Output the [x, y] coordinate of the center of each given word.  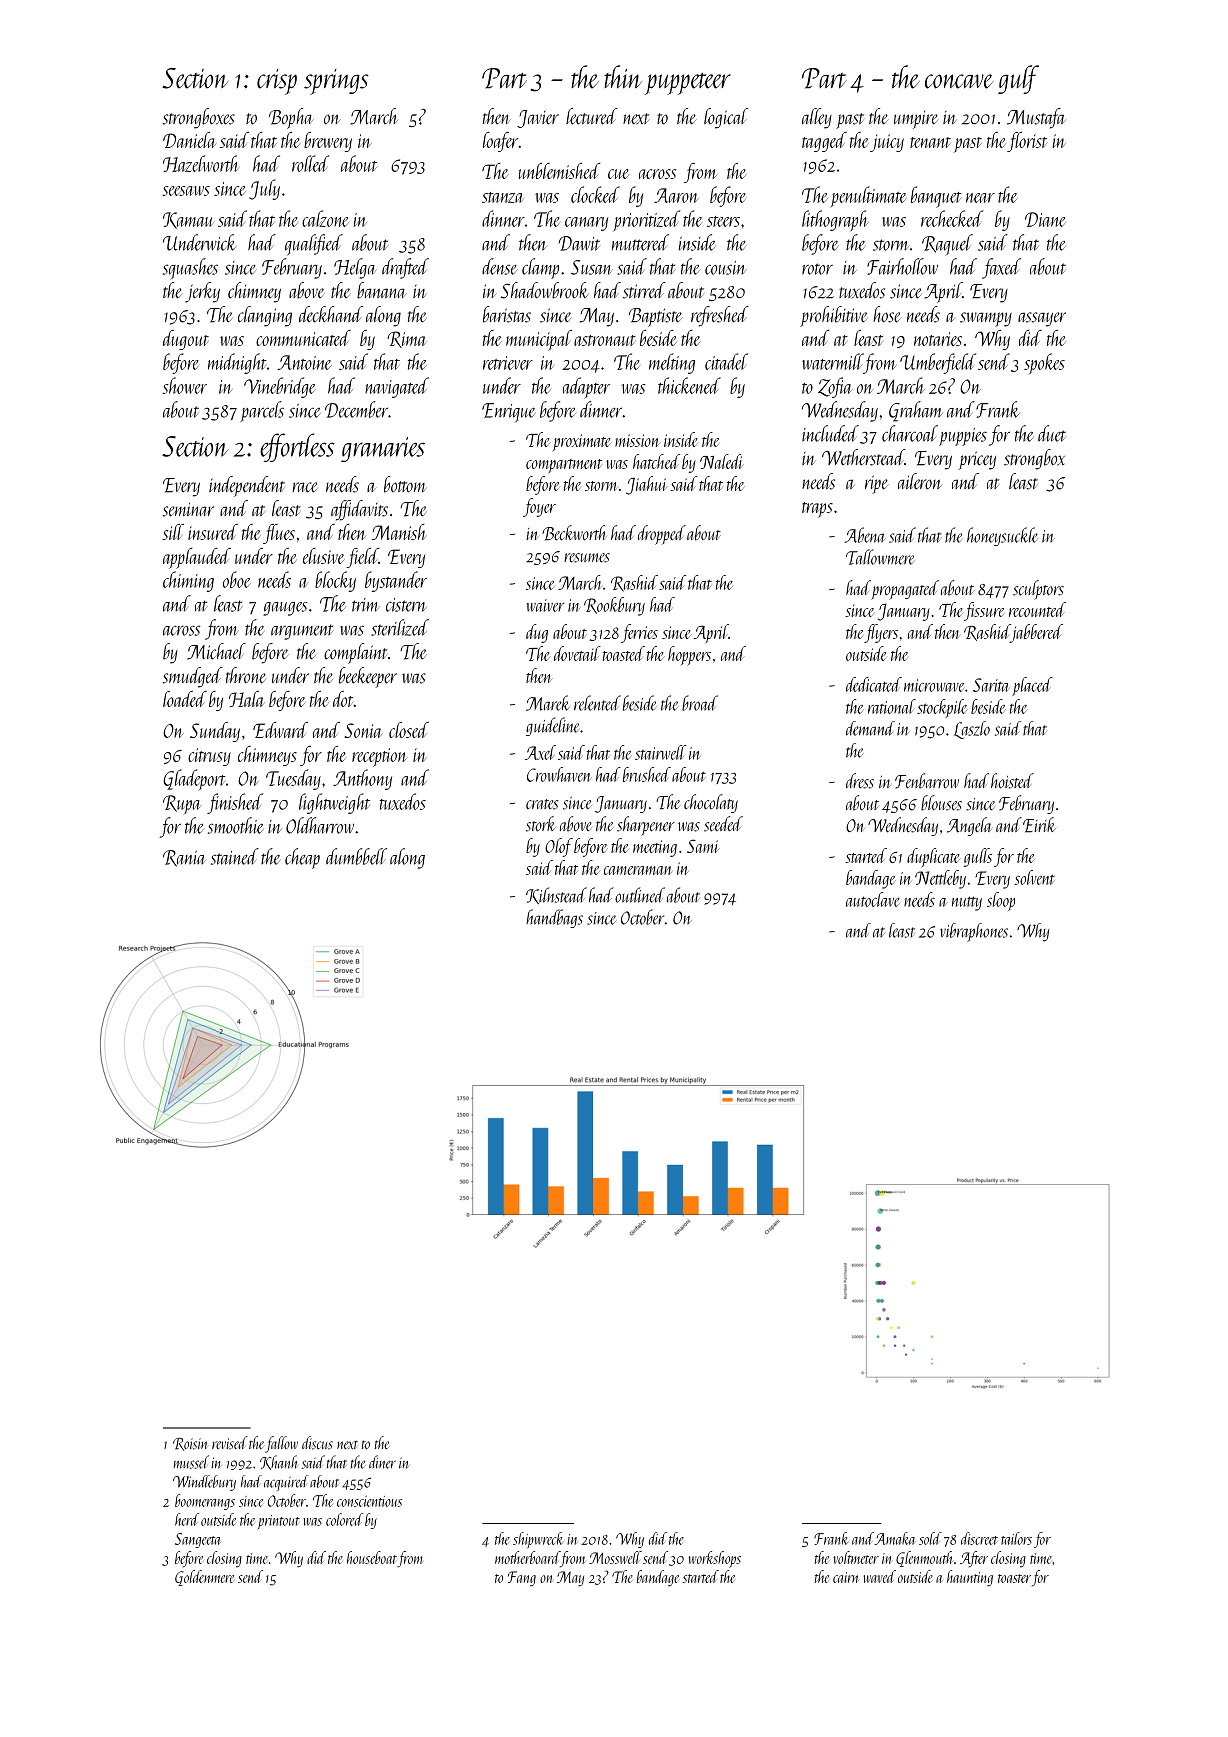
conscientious [369, 1501]
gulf [1018, 79]
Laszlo [972, 730]
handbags [554, 918]
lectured [592, 116]
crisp [277, 82]
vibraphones [974, 932]
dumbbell [356, 856]
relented [597, 703]
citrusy [209, 757]
